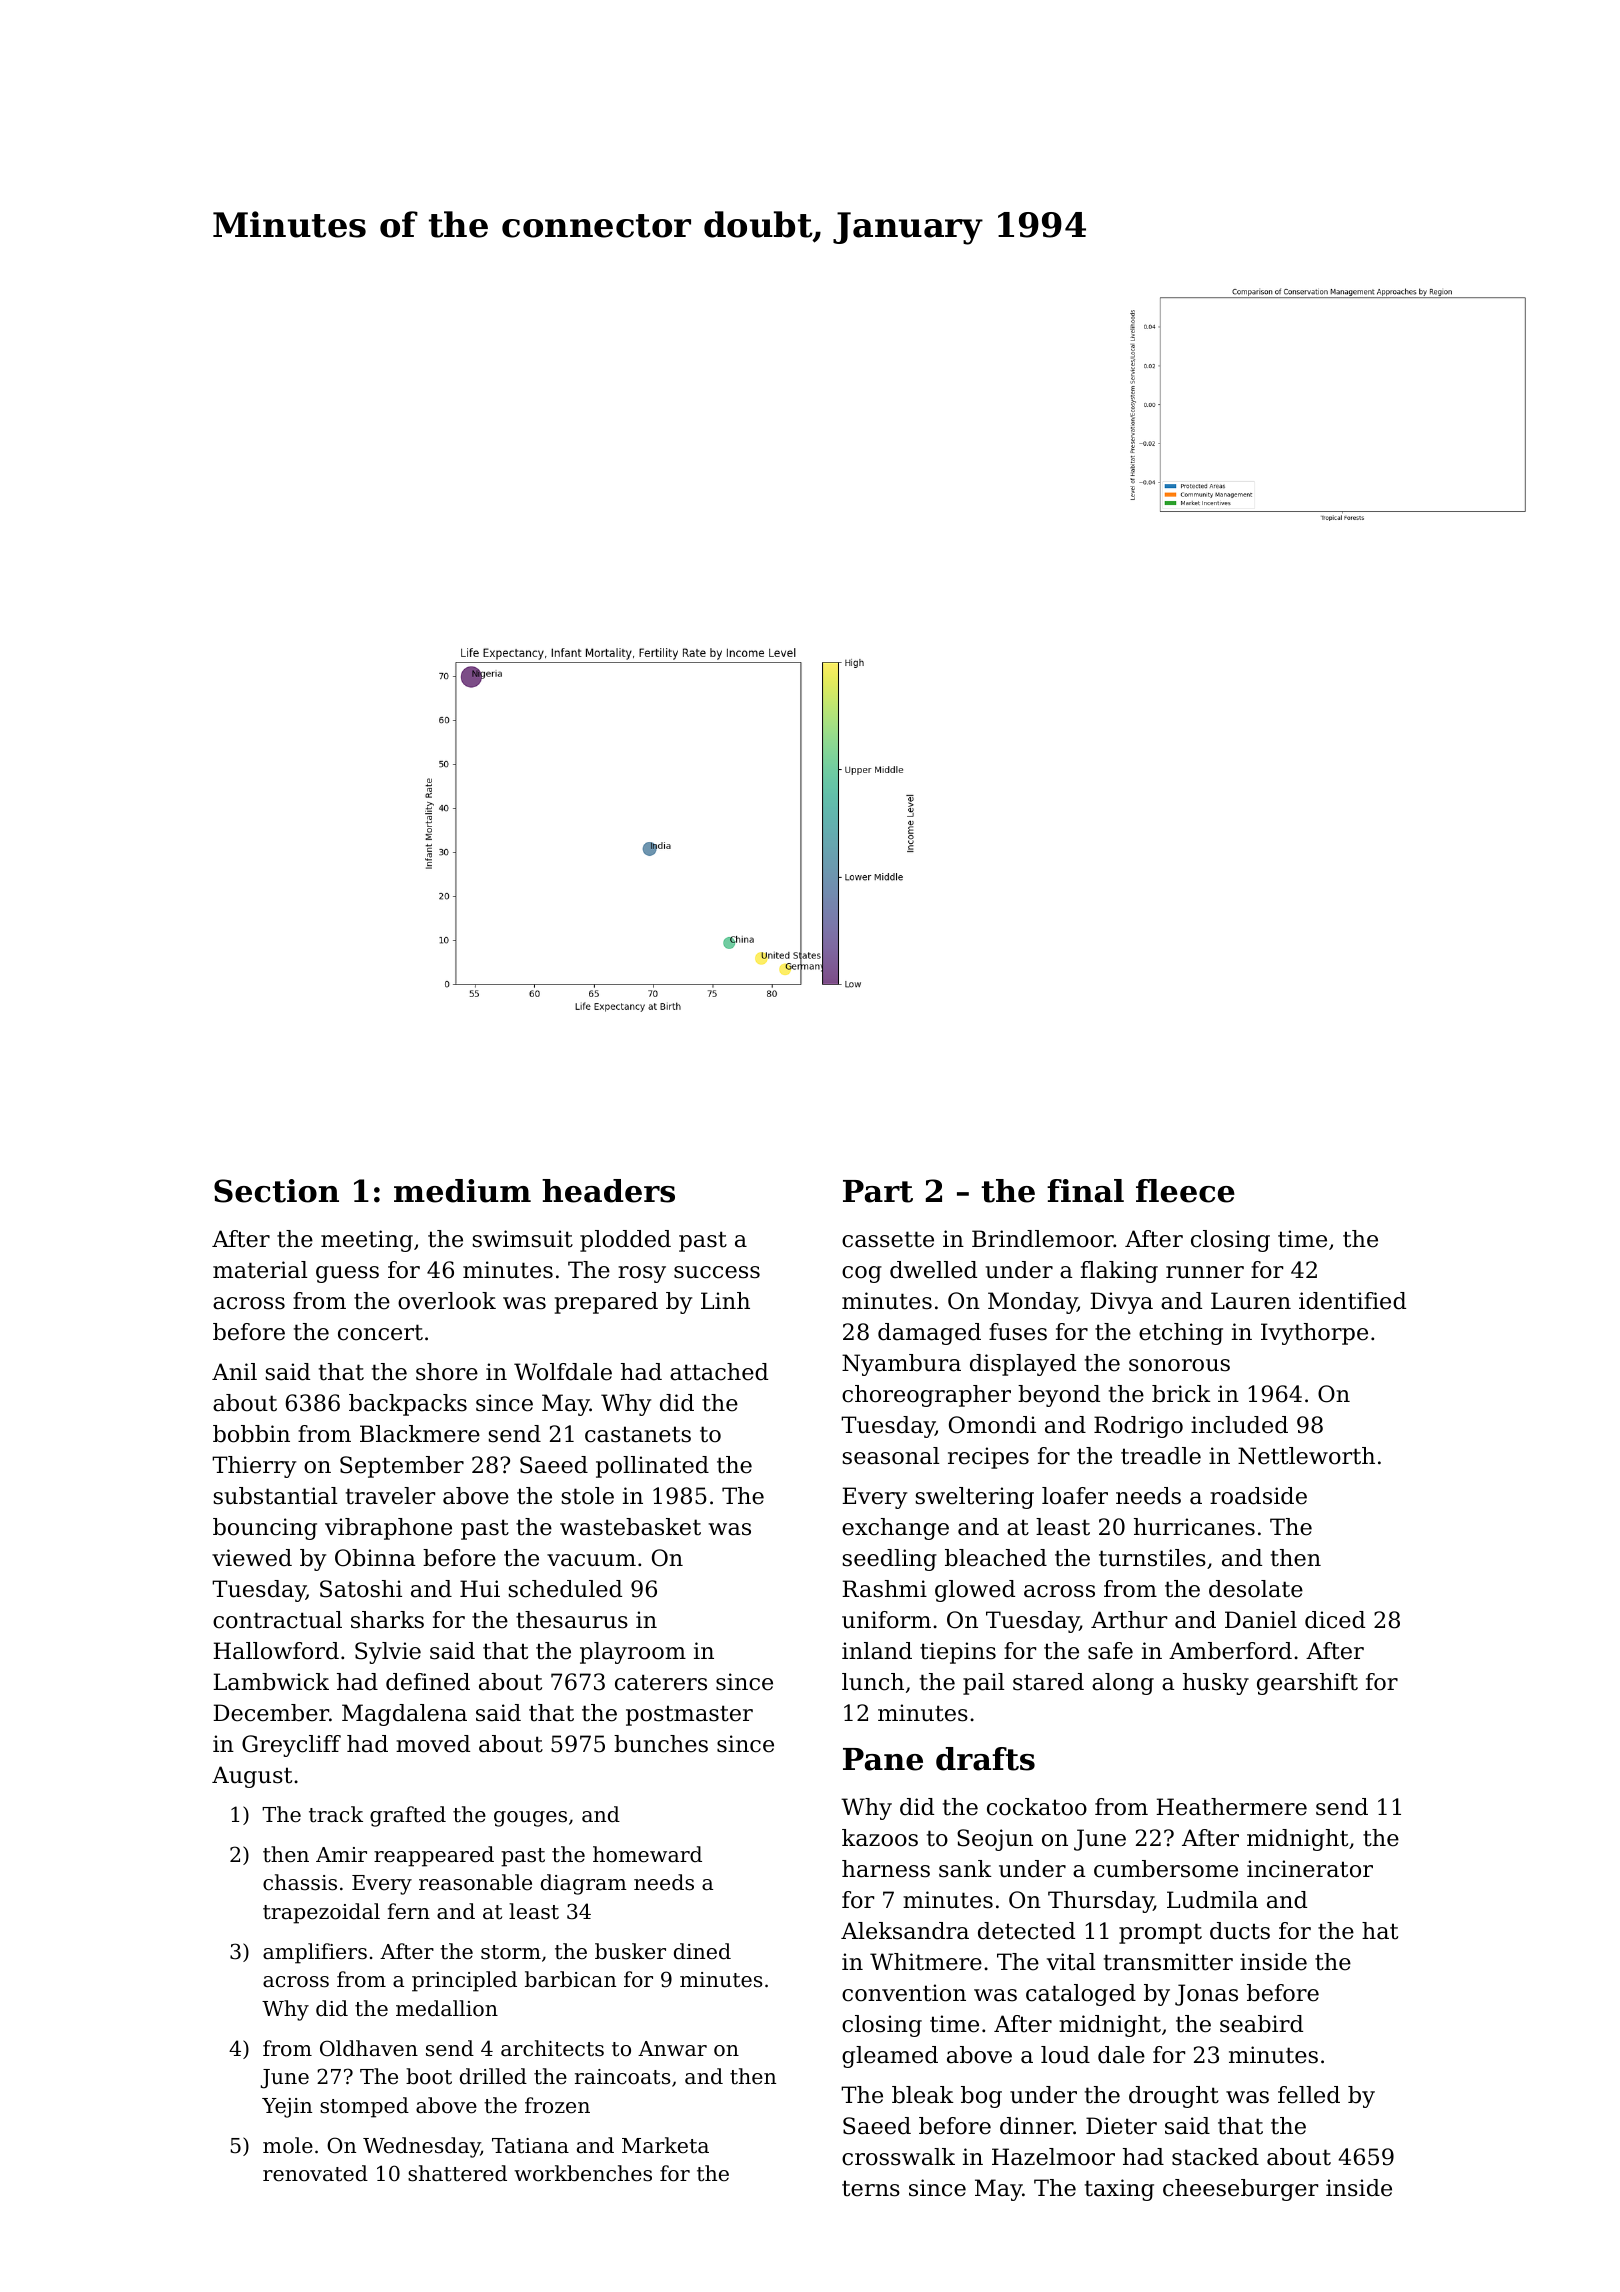  I want to click on renovated, so click(315, 2173).
